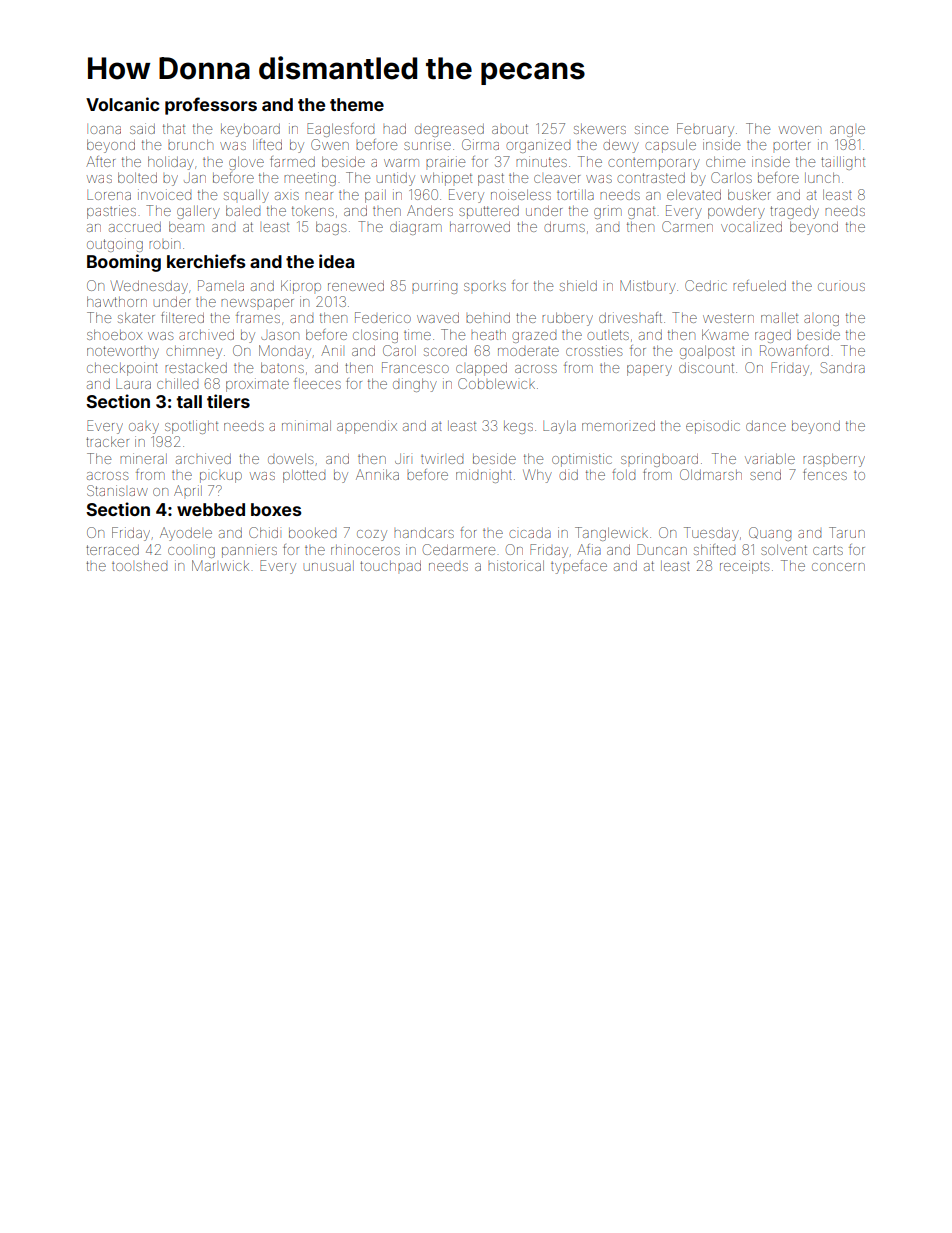 This screenshot has width=952, height=1233. What do you see at coordinates (117, 490) in the screenshot?
I see `Stanislaw` at bounding box center [117, 490].
